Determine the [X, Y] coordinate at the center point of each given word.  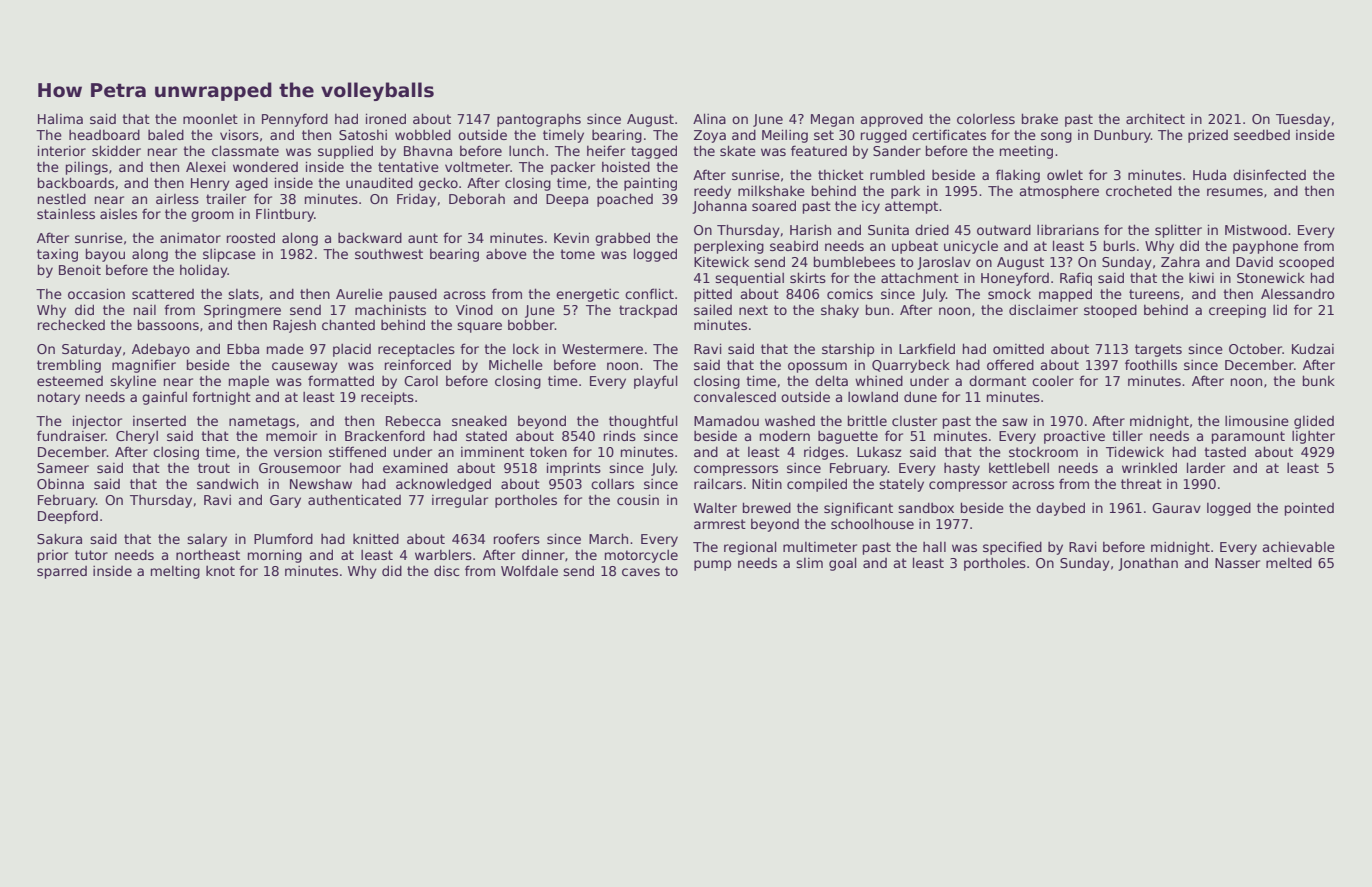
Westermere [602, 349]
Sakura [59, 538]
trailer [226, 198]
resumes [1235, 192]
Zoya [710, 136]
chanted [348, 324]
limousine [1257, 420]
